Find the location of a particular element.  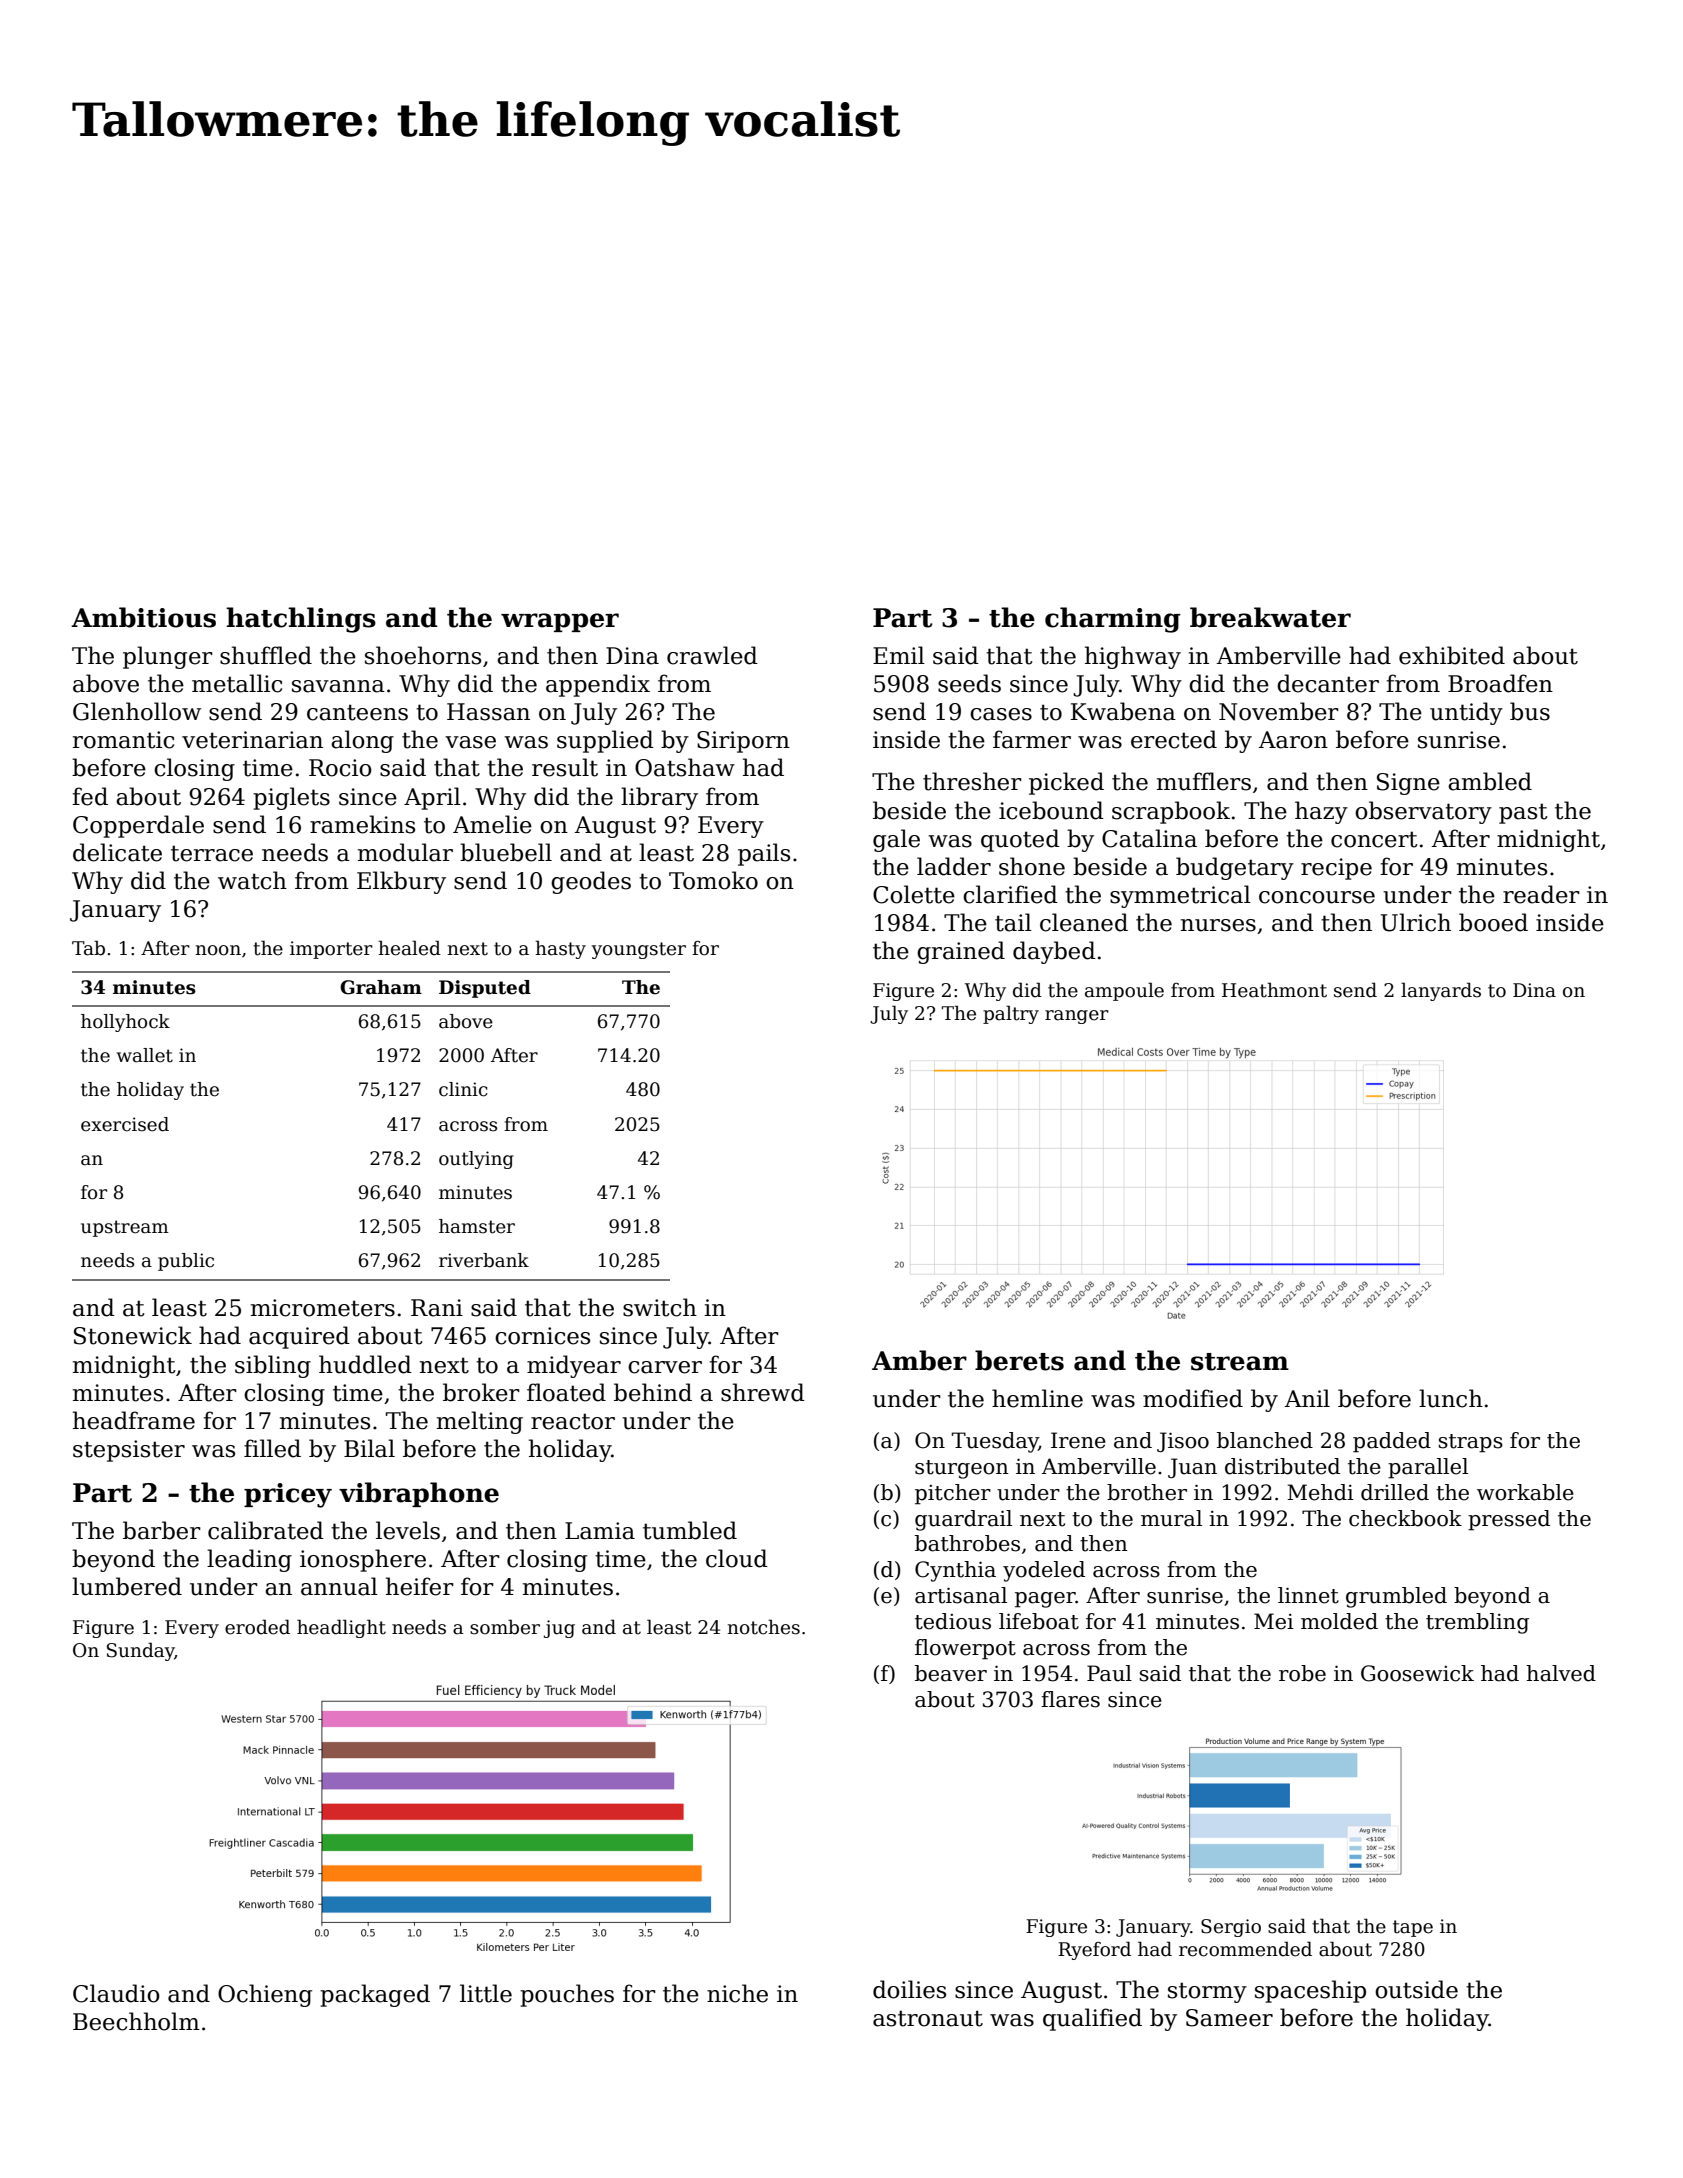

eroded is located at coordinates (257, 1627).
